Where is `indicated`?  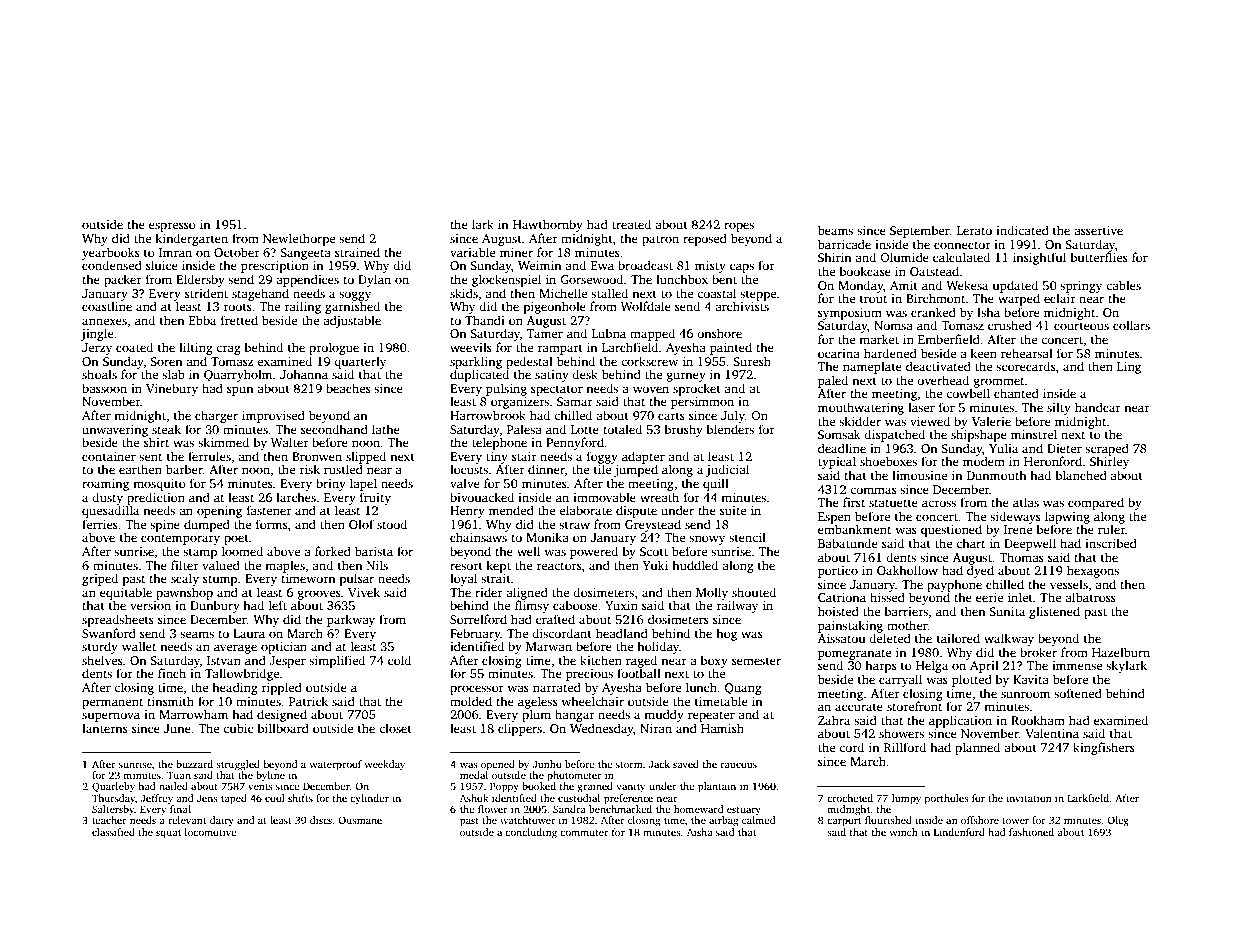
indicated is located at coordinates (1022, 230).
